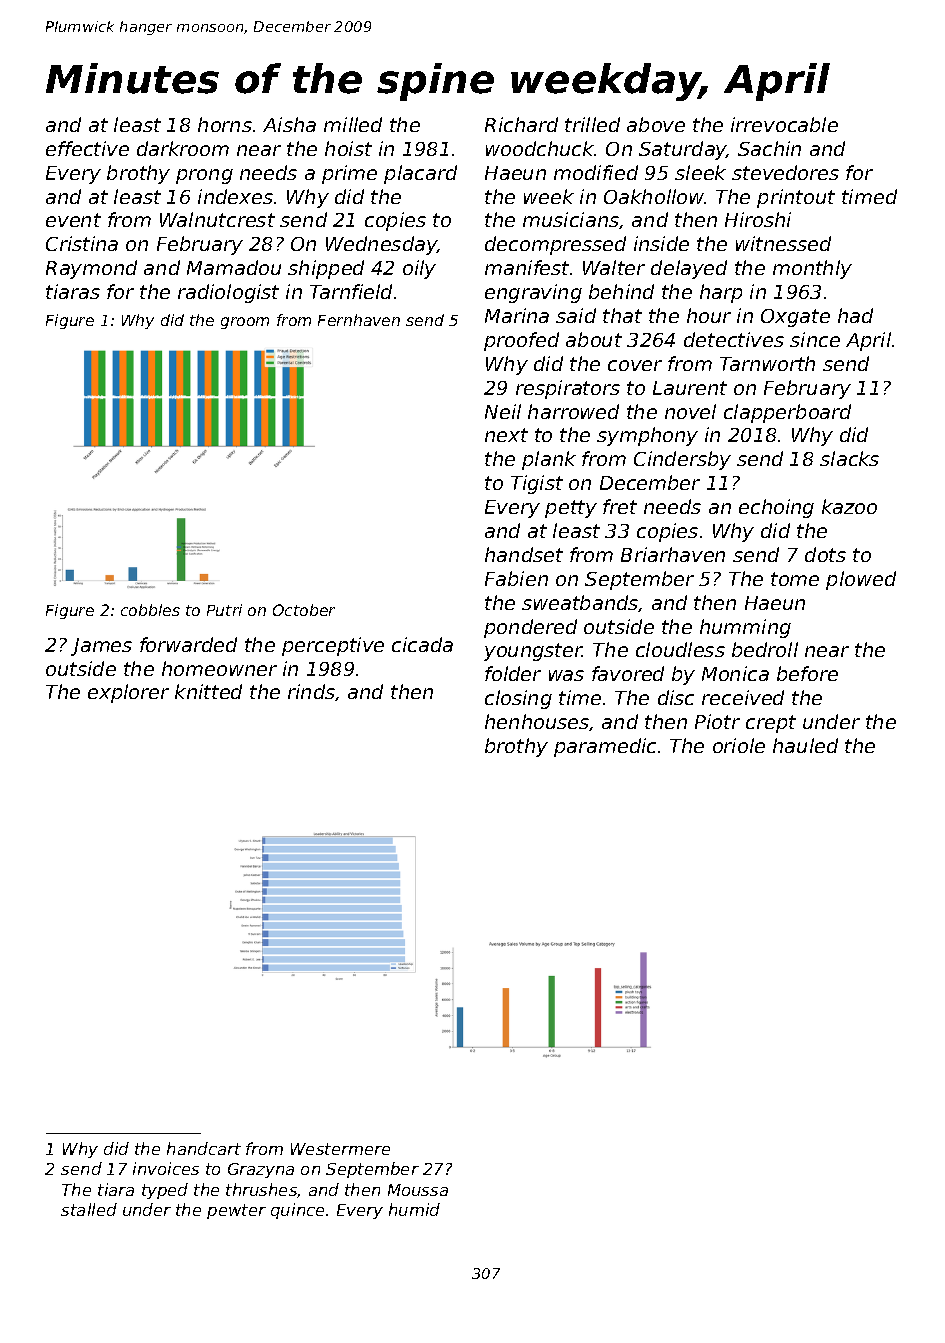 The width and height of the document is (945, 1343). I want to click on groom, so click(245, 323).
